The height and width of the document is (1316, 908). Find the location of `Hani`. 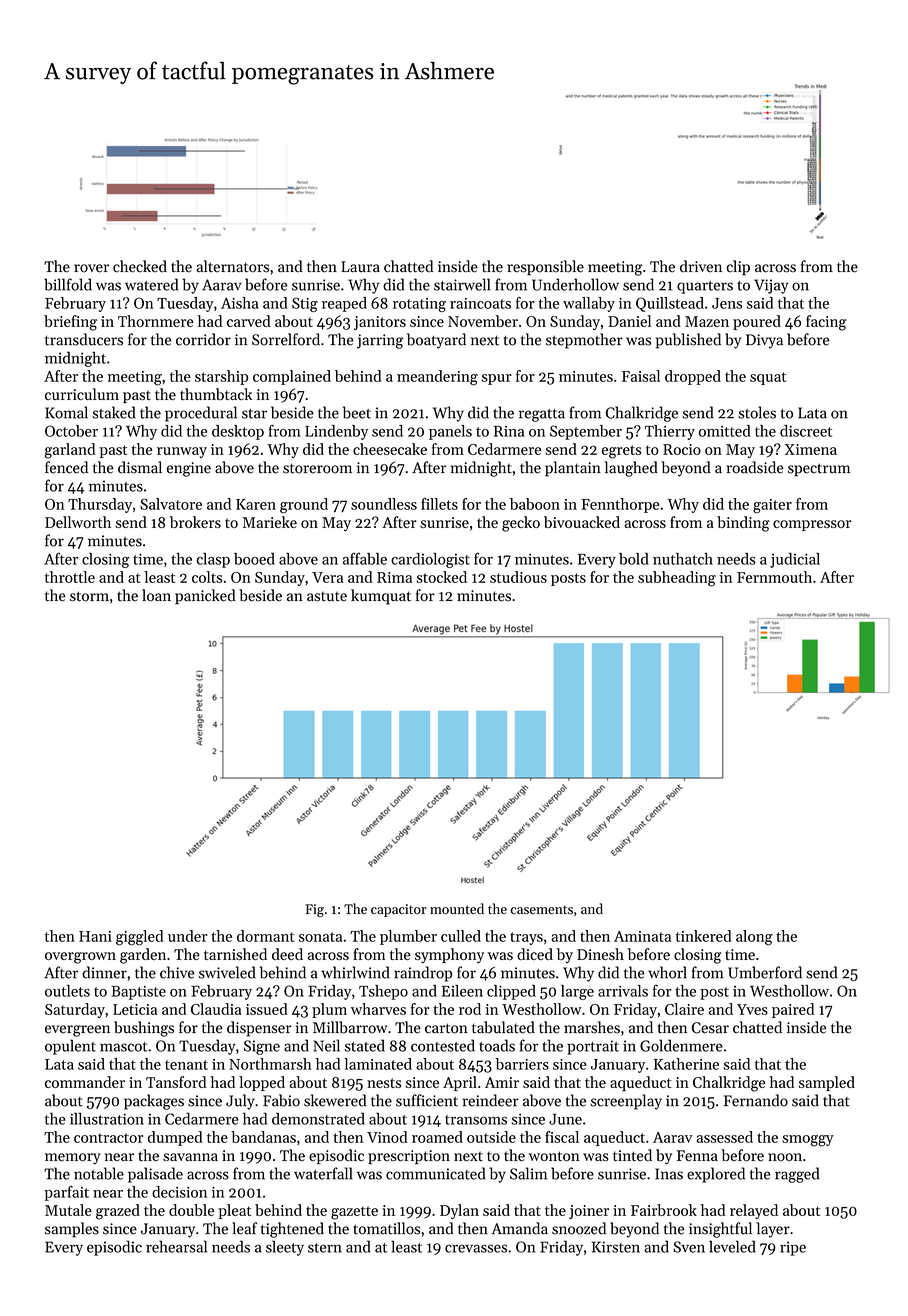

Hani is located at coordinates (95, 936).
